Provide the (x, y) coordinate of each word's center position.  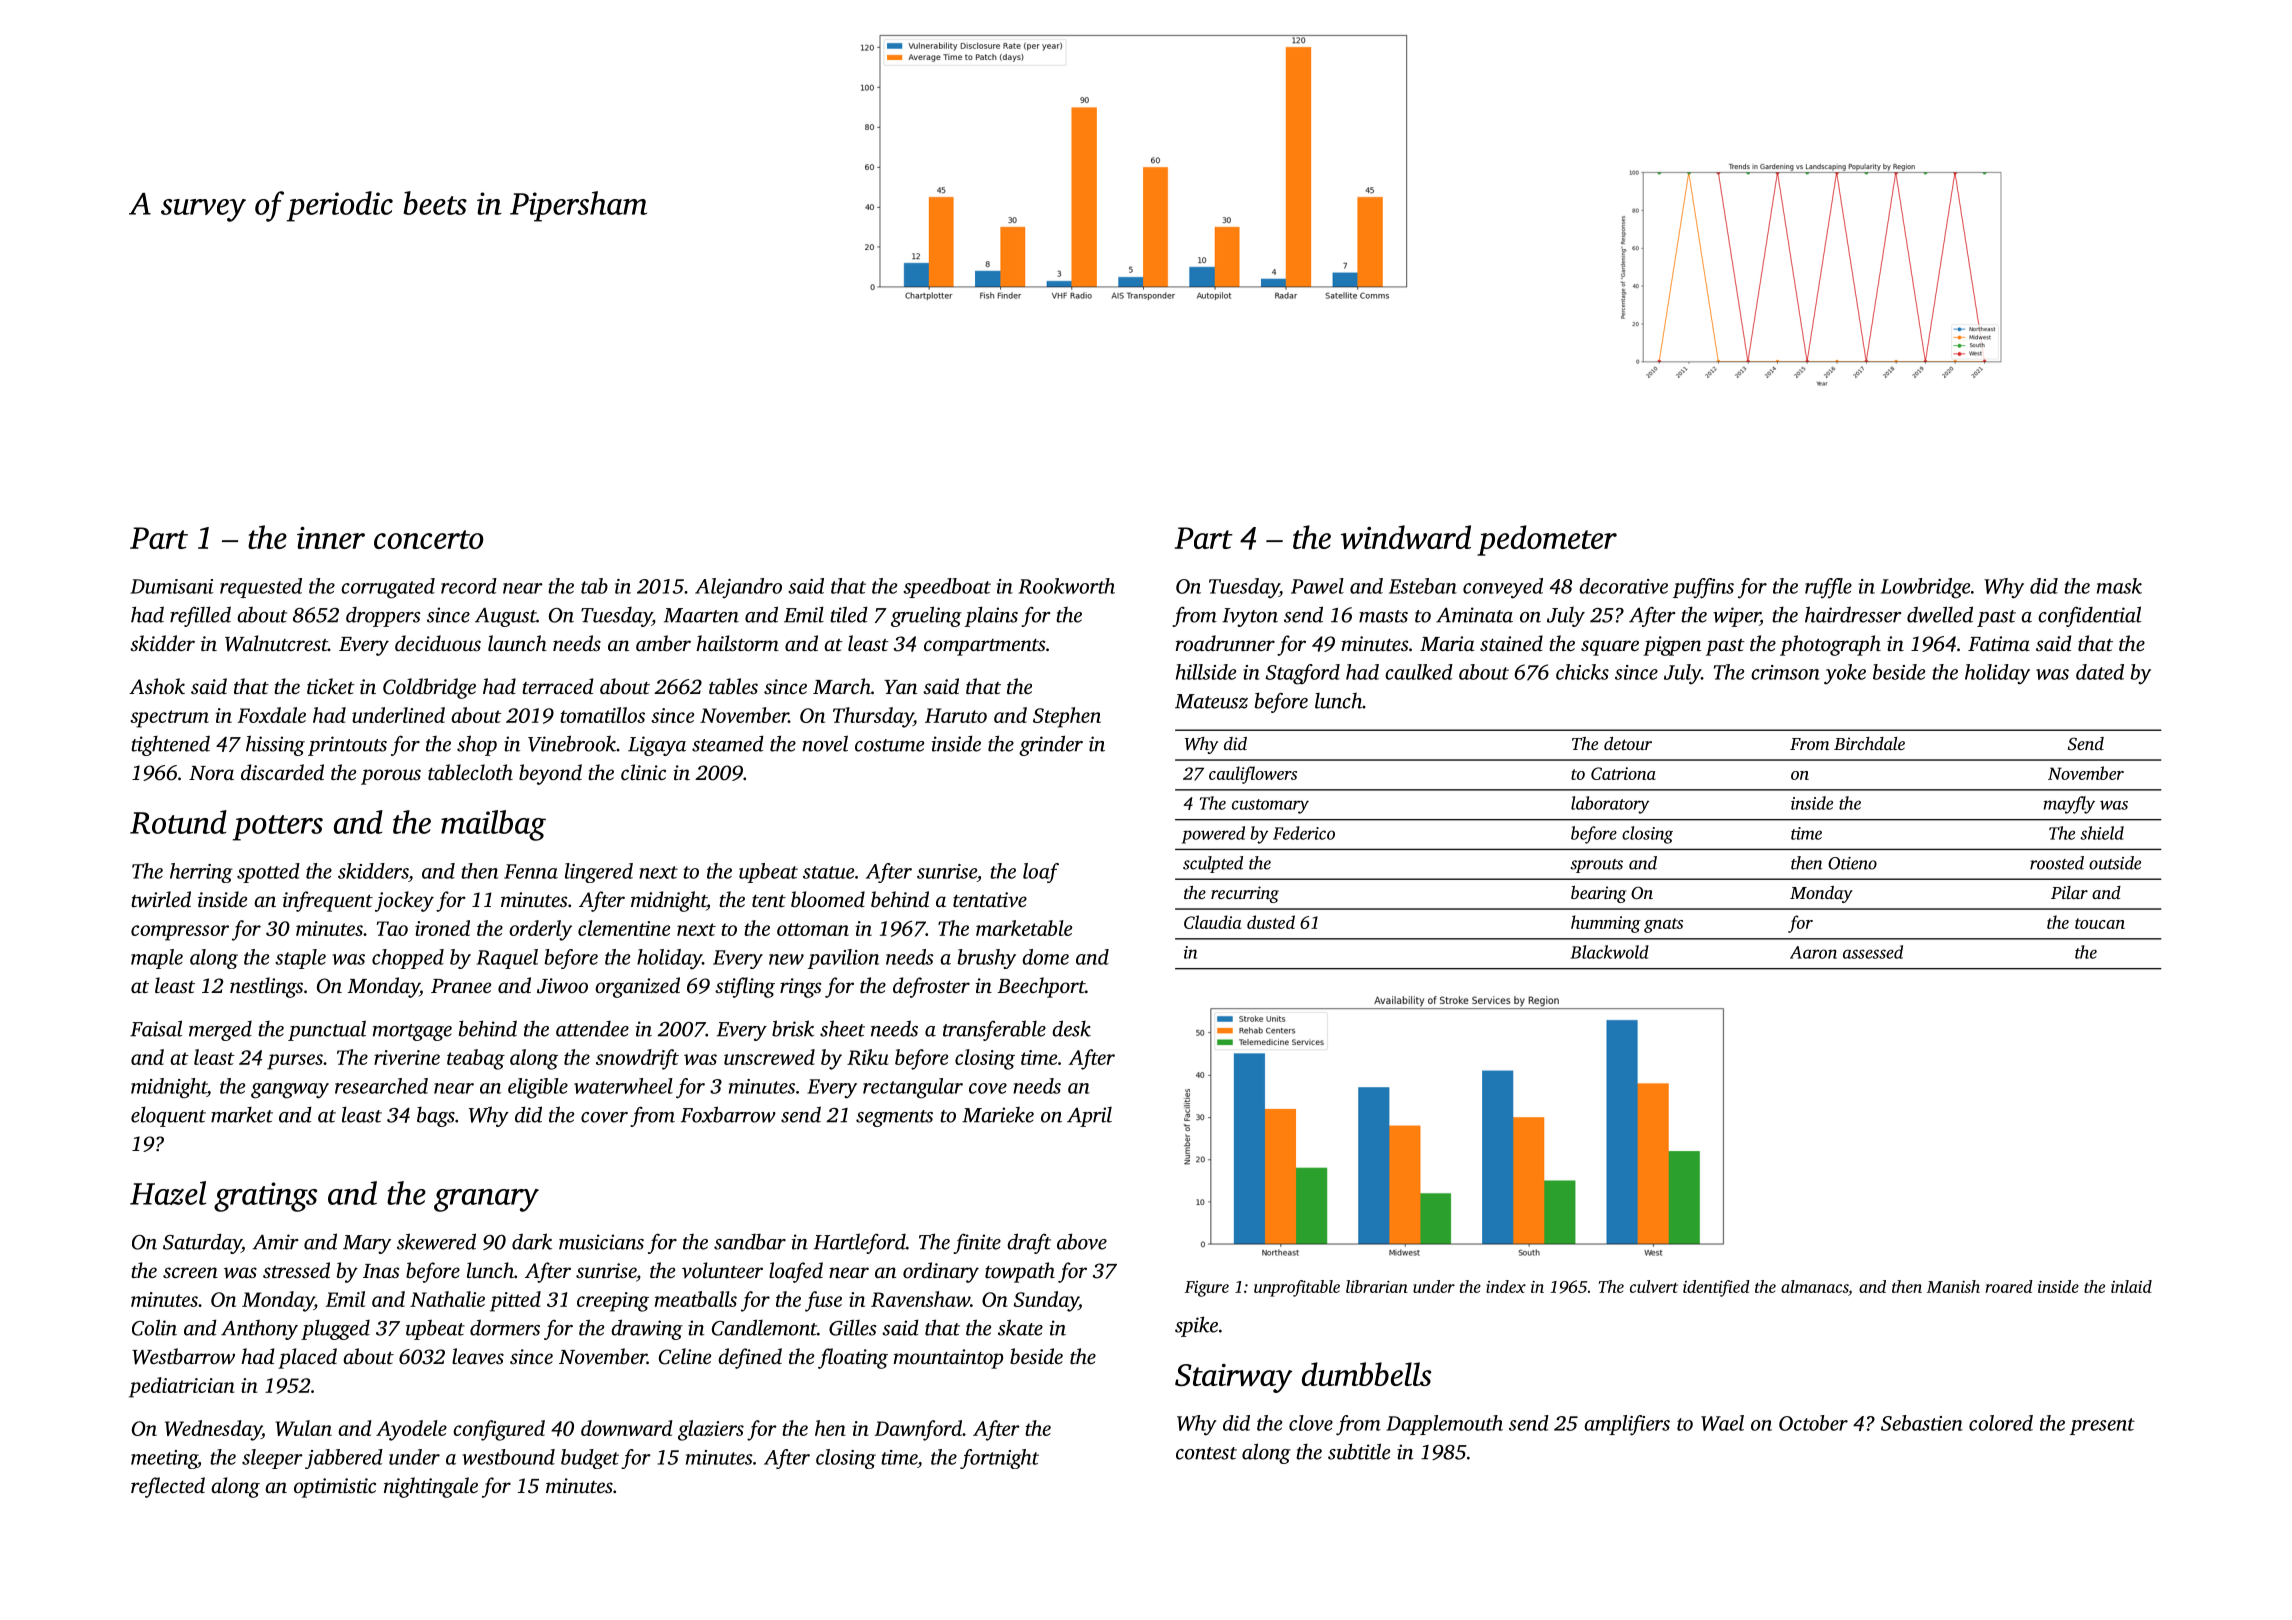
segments (894, 1118)
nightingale (431, 1487)
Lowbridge (1925, 588)
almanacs (1814, 1286)
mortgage (412, 1032)
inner (331, 538)
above (1082, 1241)
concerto (429, 539)
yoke (1845, 674)
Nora (211, 773)
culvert (1654, 1286)
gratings (265, 1197)
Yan (900, 687)
